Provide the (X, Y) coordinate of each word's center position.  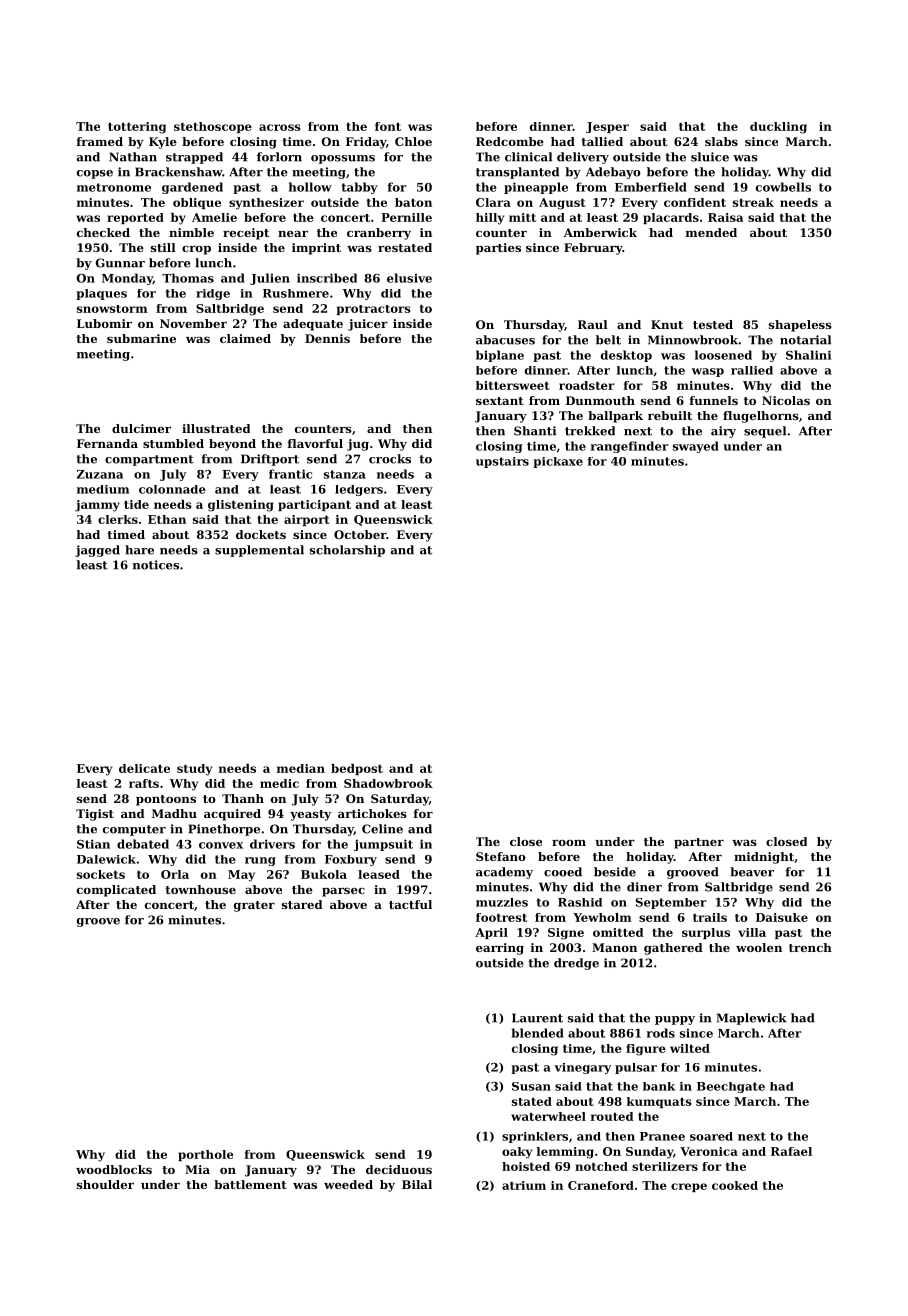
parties (498, 249)
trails (710, 917)
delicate (144, 768)
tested (713, 324)
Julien (270, 279)
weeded (348, 1184)
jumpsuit (383, 845)
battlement (250, 1184)
